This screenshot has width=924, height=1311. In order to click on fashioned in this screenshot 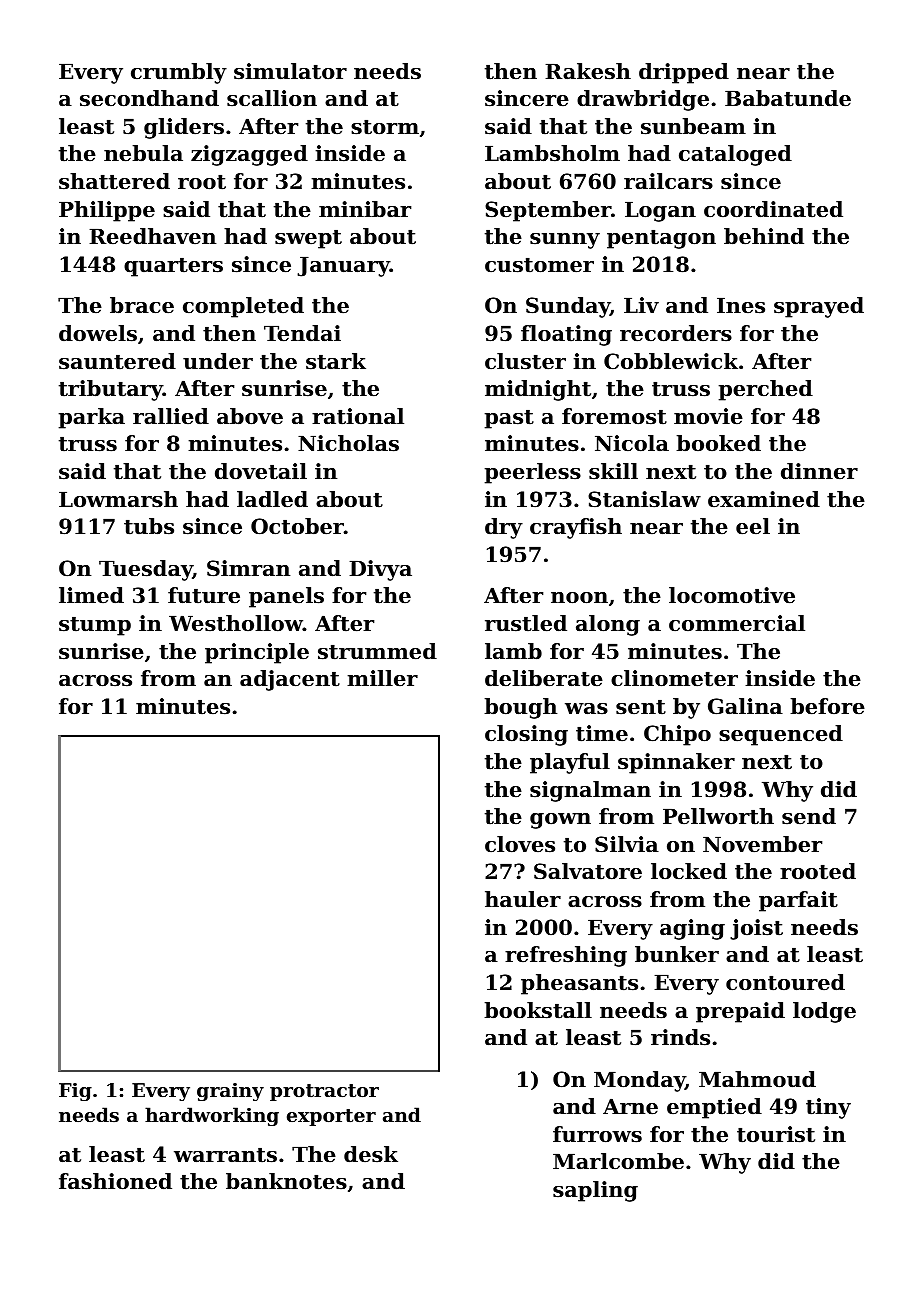, I will do `click(115, 1181)`.
